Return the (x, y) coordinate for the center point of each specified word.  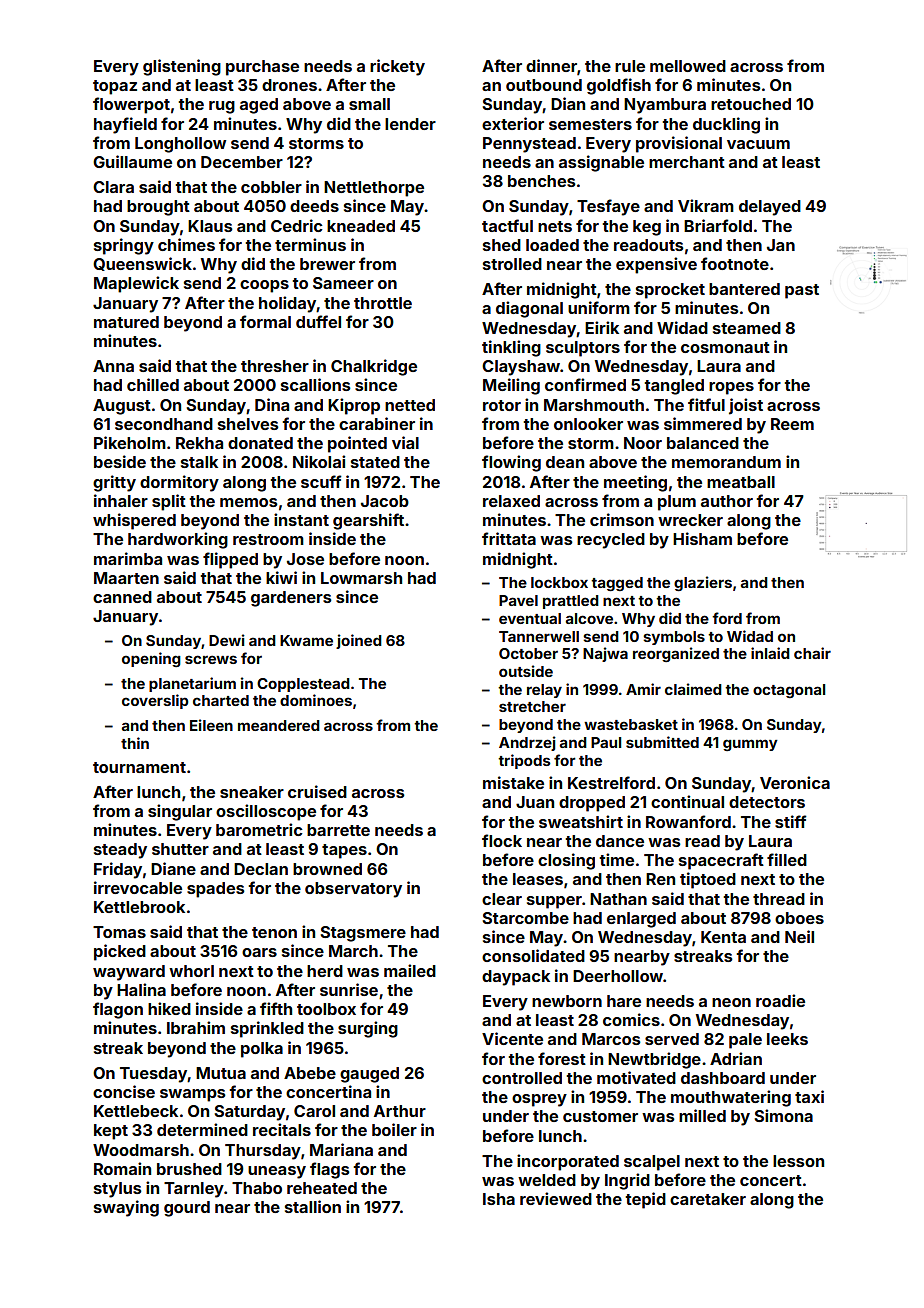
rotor (502, 405)
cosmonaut (725, 347)
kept (111, 1132)
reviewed (556, 1198)
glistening (182, 67)
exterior (513, 123)
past (802, 291)
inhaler (121, 500)
